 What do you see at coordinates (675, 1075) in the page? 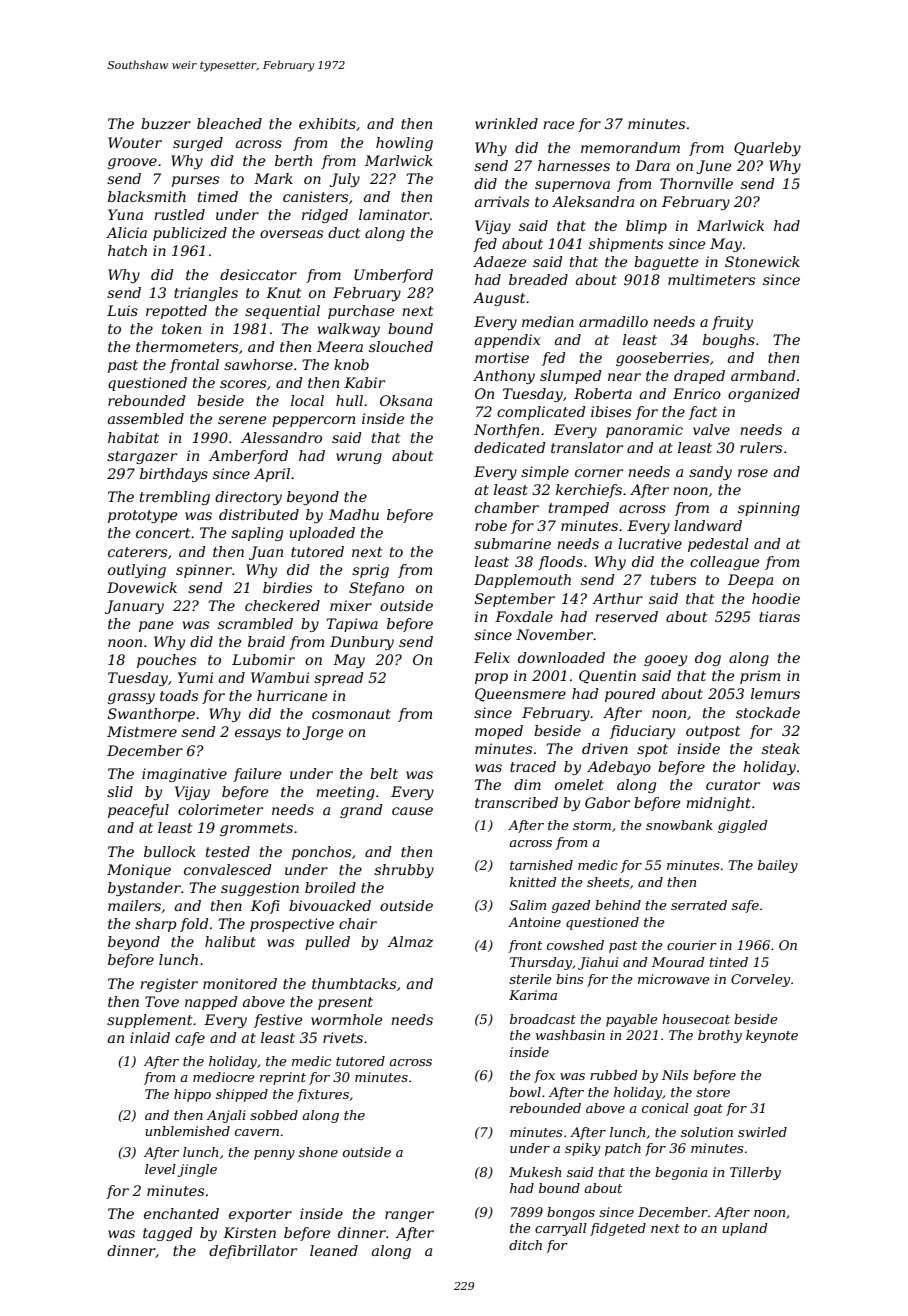
I see `Nils` at bounding box center [675, 1075].
